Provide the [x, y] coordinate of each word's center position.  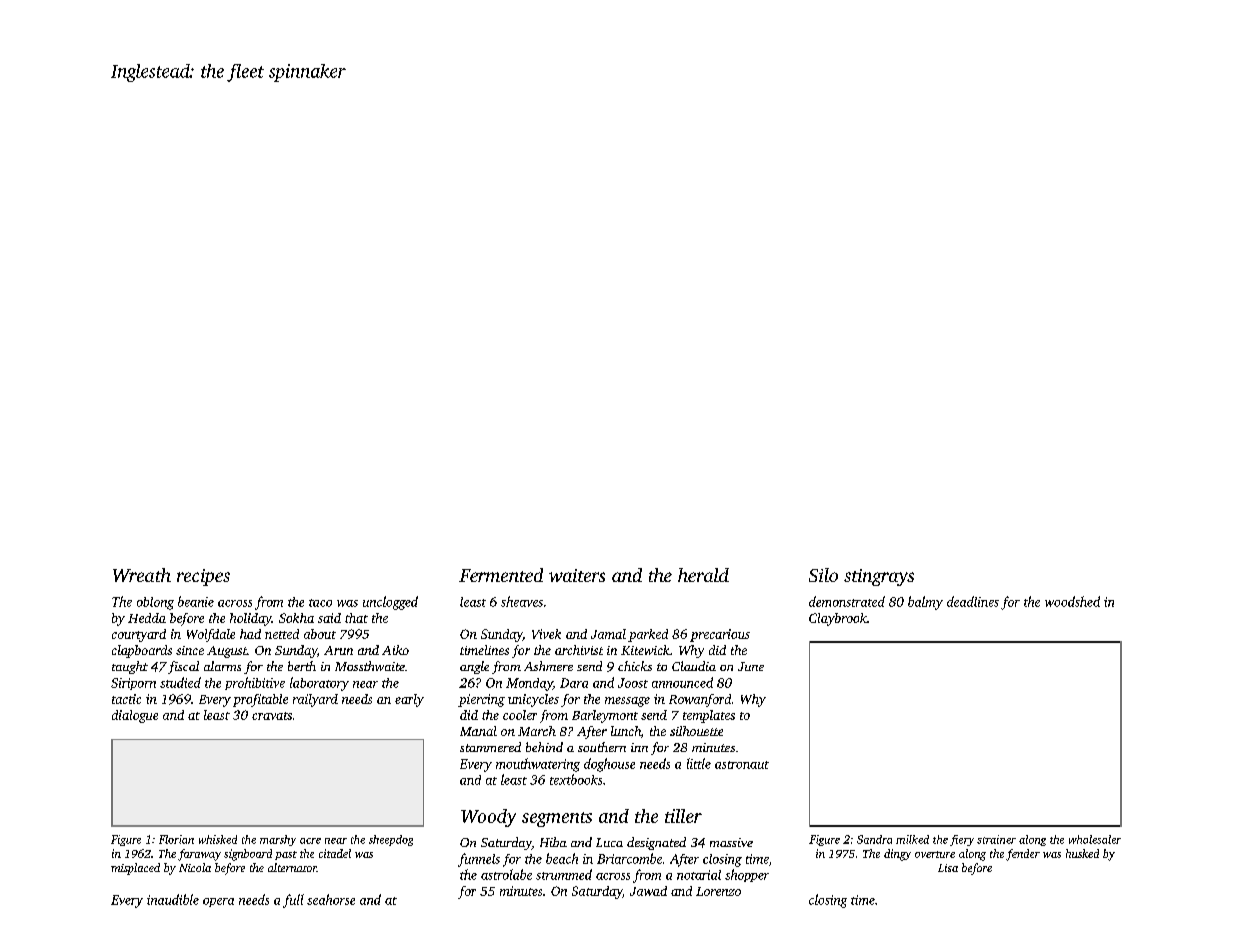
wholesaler [1095, 839]
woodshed [1072, 601]
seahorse [331, 899]
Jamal [608, 634]
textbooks [576, 779]
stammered [490, 747]
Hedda [147, 618]
